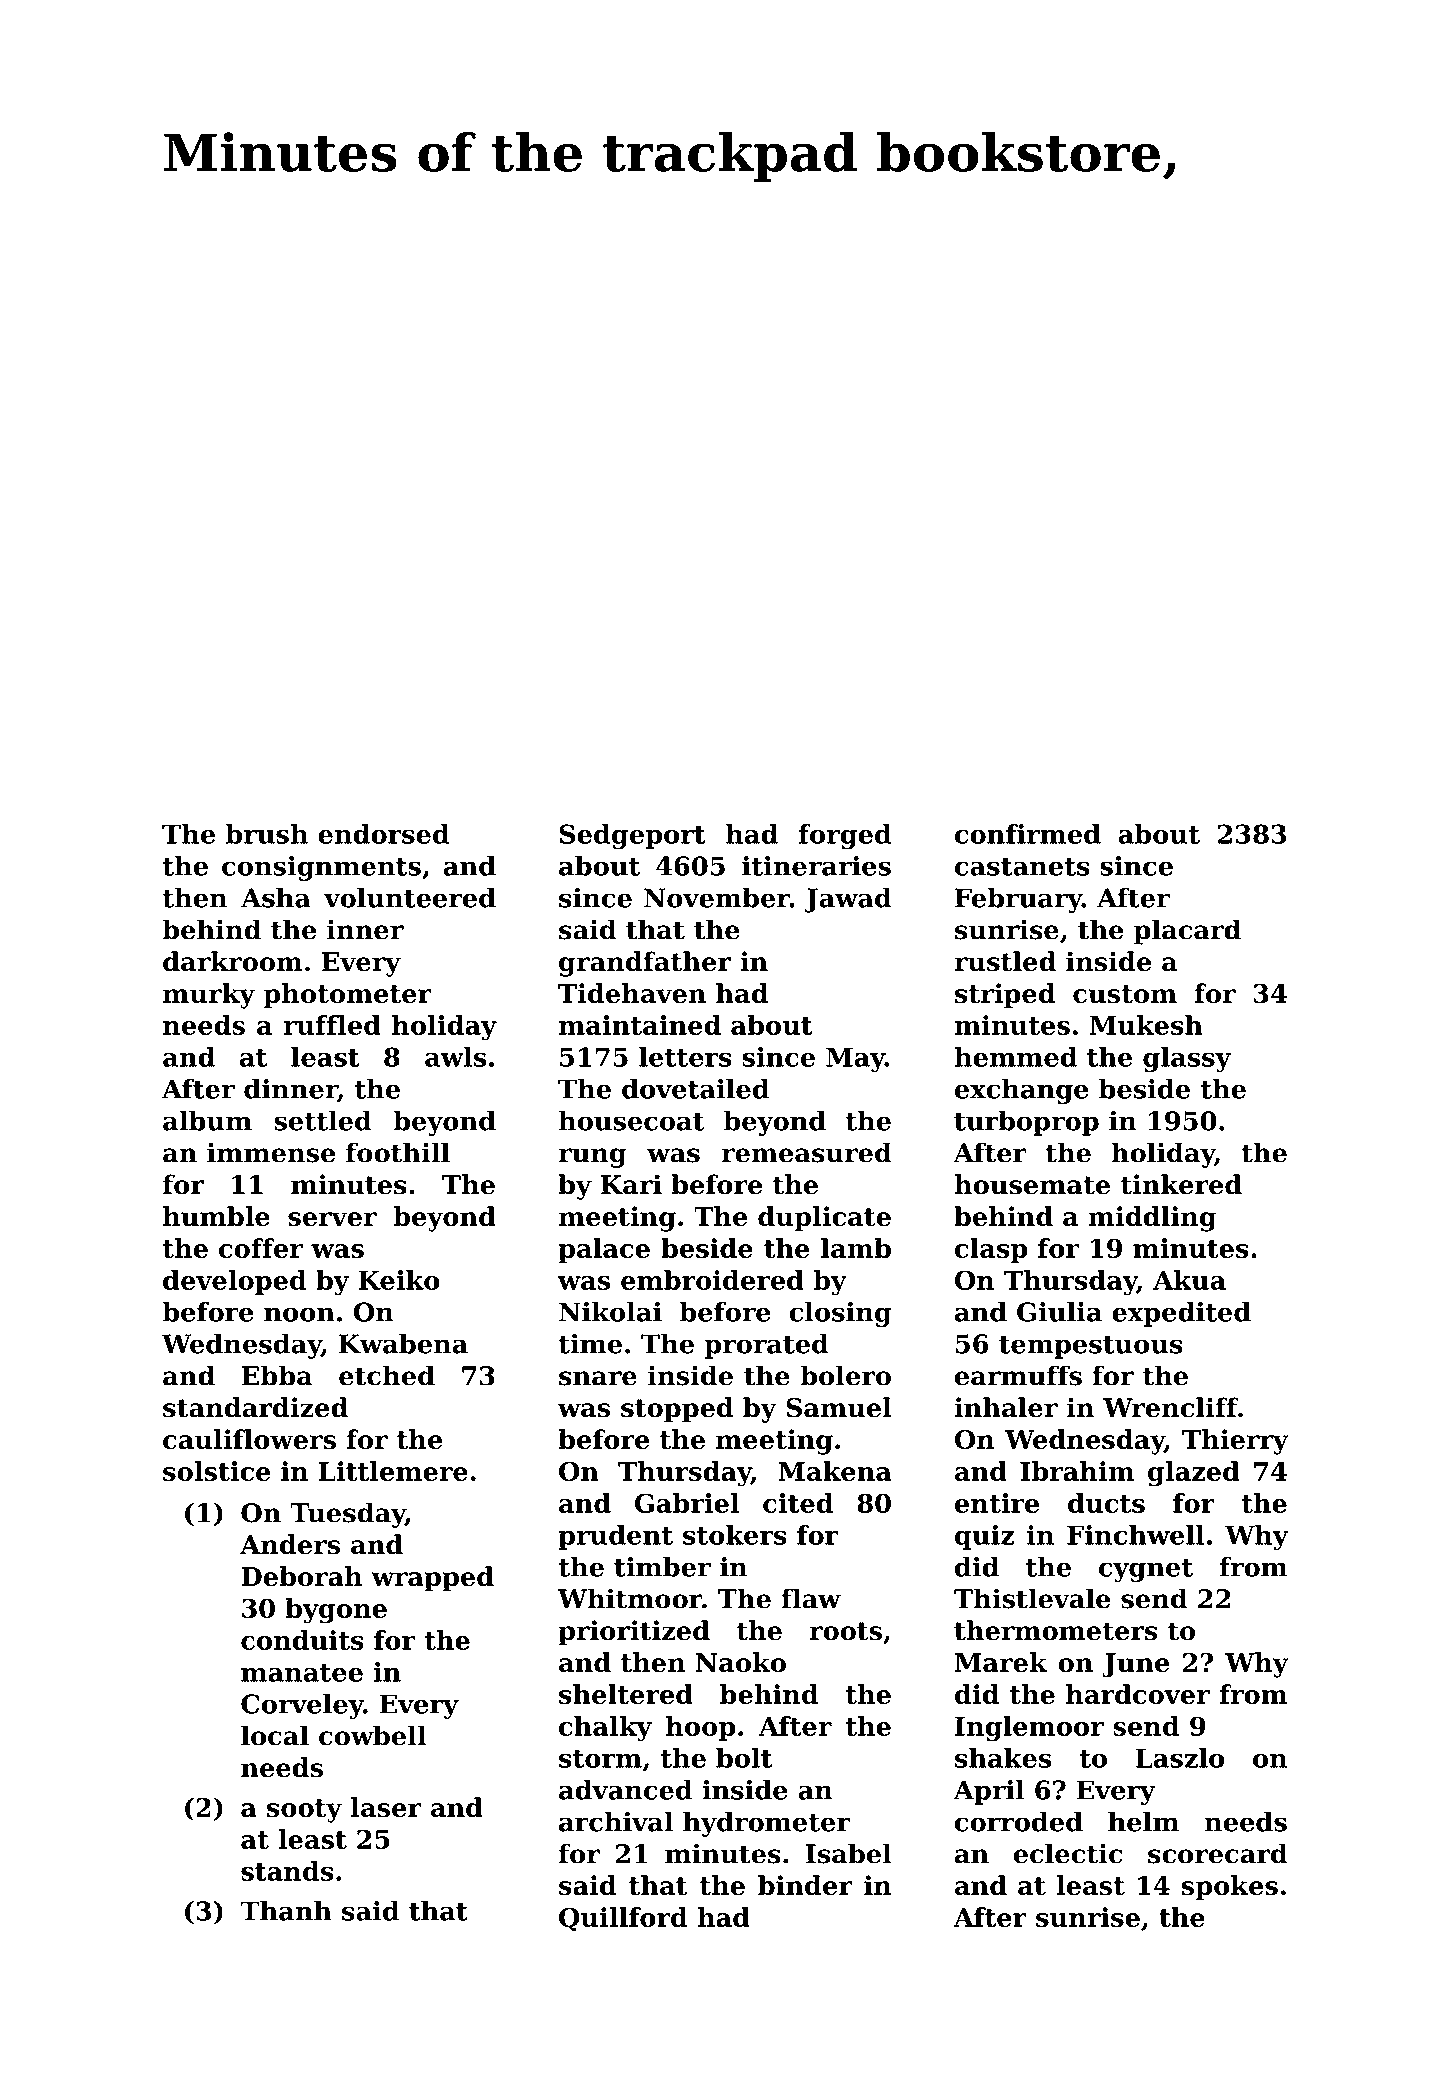 This document has height=2100, width=1450. Describe the element at coordinates (304, 1811) in the document. I see `sooty` at that location.
